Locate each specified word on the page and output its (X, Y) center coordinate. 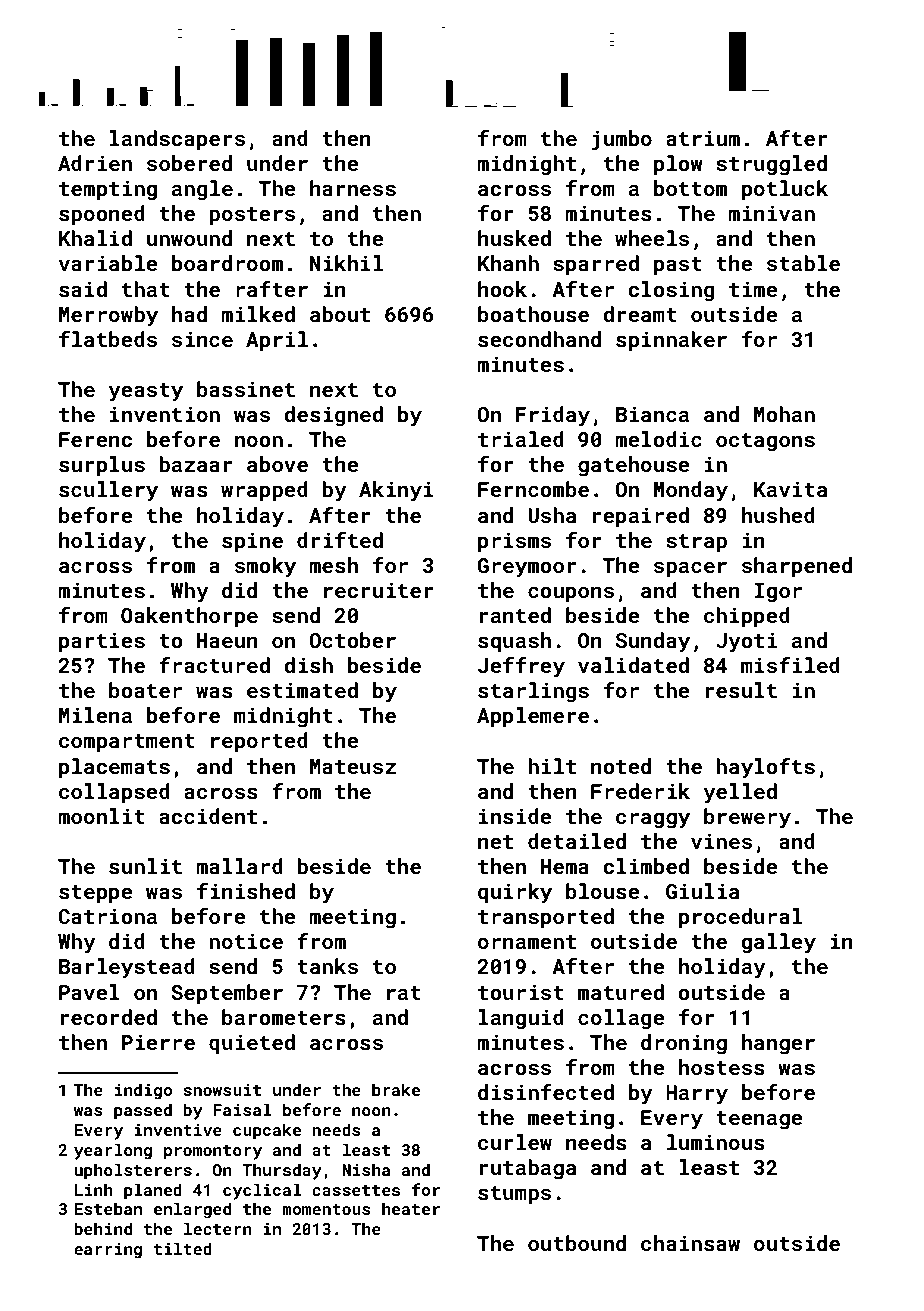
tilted (183, 1248)
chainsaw (690, 1243)
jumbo (622, 140)
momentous (326, 1209)
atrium (703, 138)
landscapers (177, 140)
